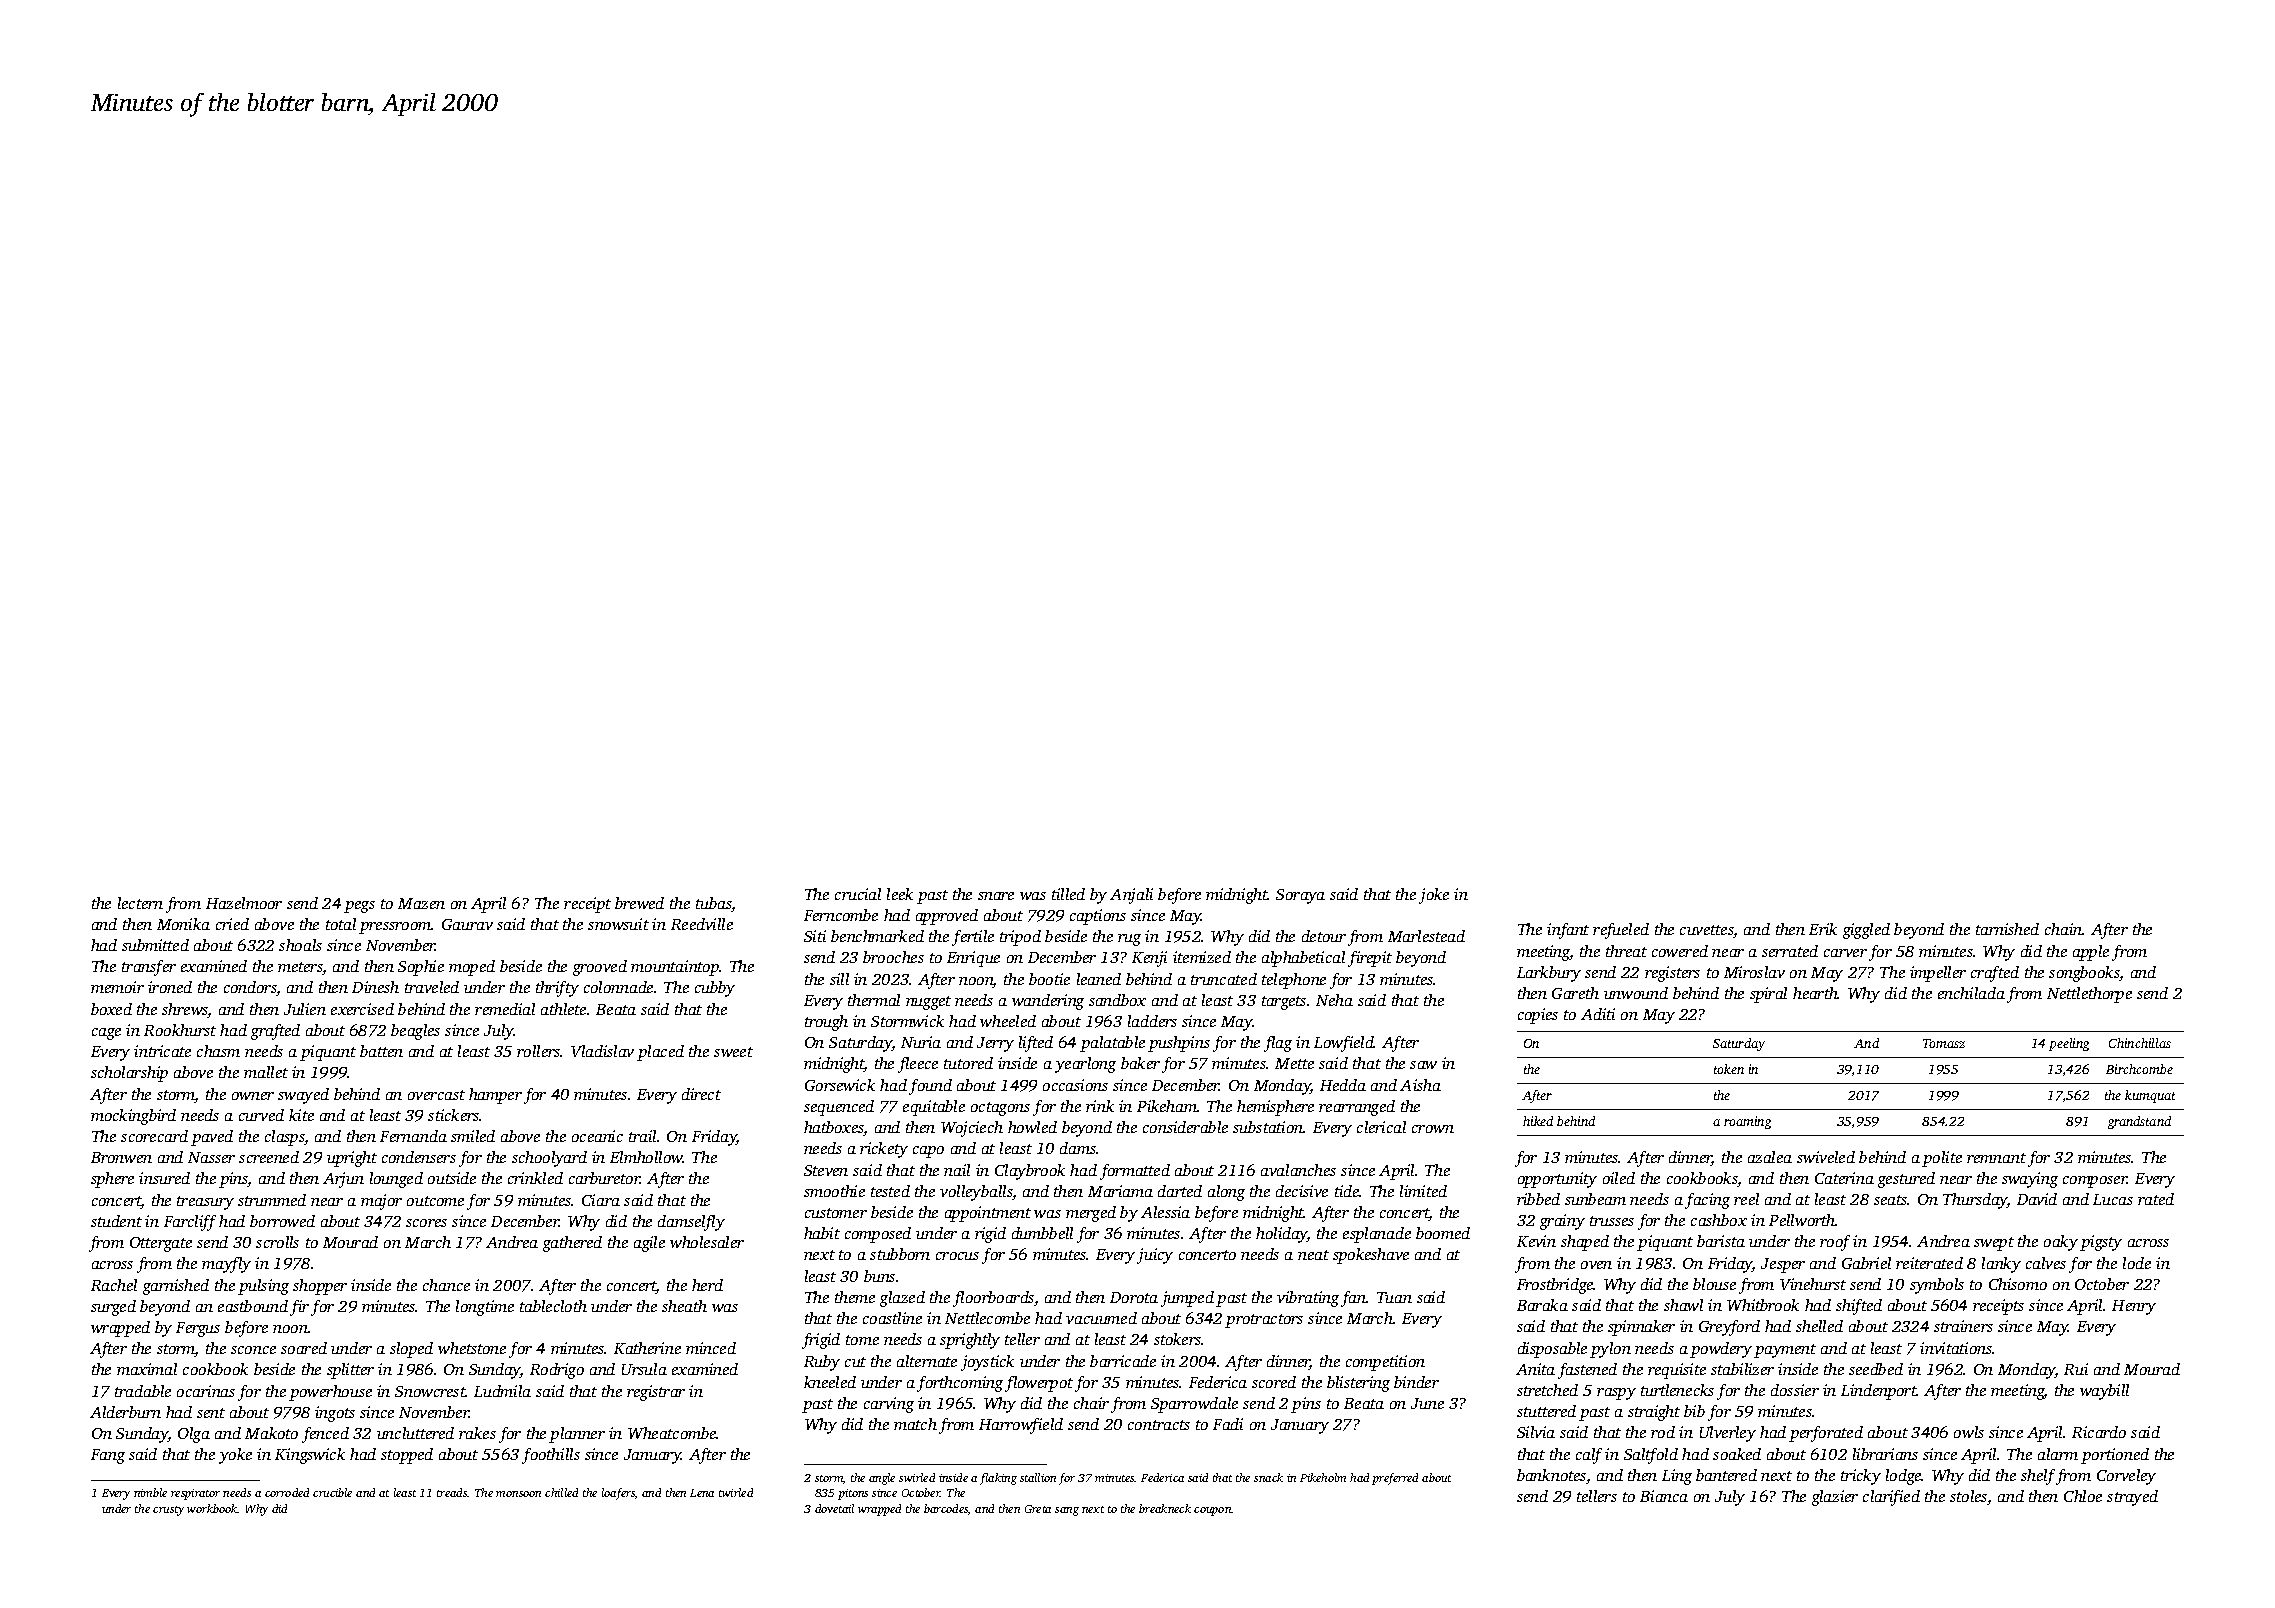 The image size is (2275, 1608). I want to click on hamper, so click(495, 1096).
